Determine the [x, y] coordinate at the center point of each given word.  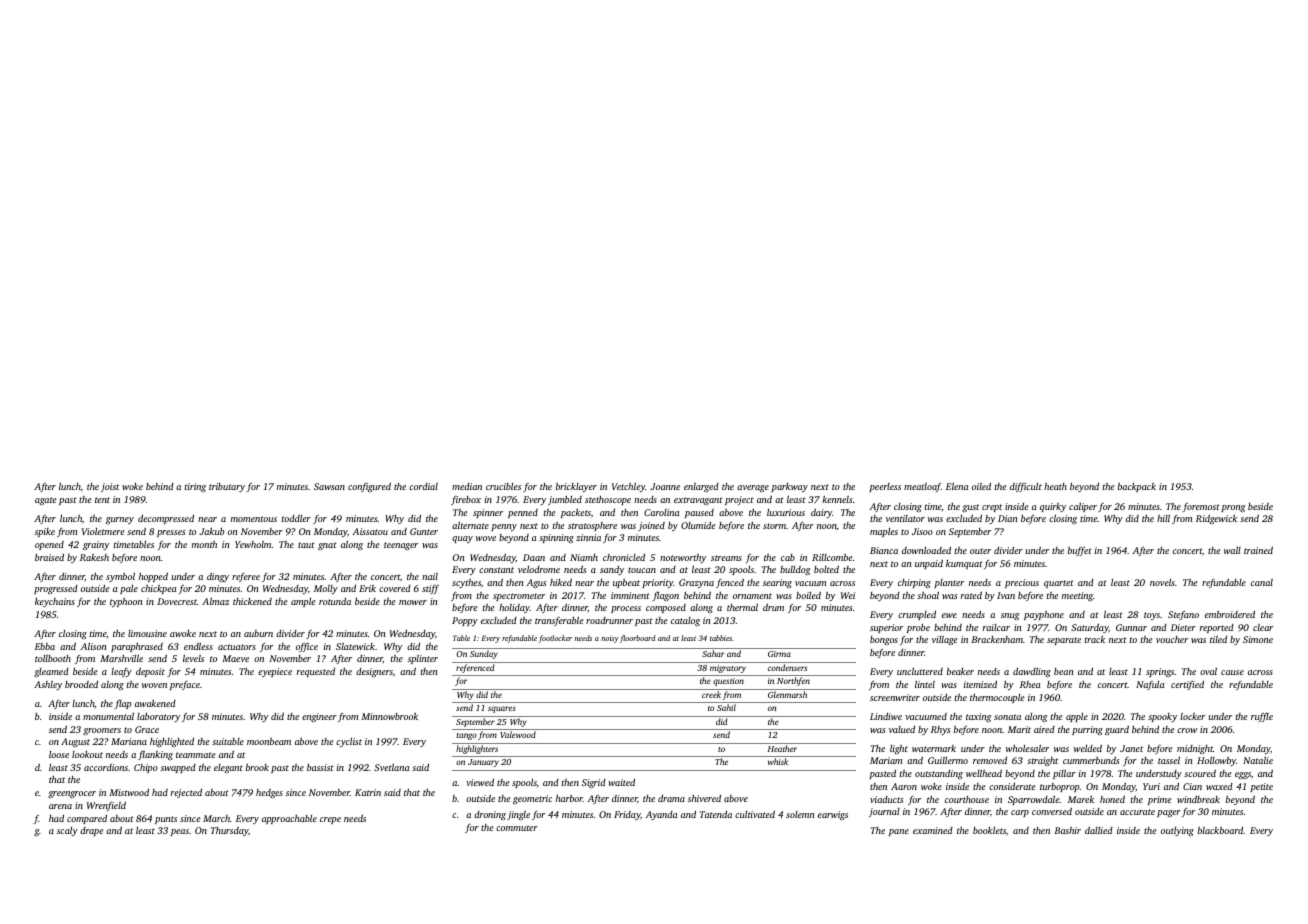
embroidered [1230, 614]
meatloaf [922, 487]
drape [91, 831]
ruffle [1262, 717]
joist [110, 487]
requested [316, 672]
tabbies [721, 638]
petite [1261, 787]
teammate [195, 755]
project [739, 500]
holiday [514, 608]
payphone [1044, 615]
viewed [480, 782]
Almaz [215, 601]
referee [246, 577]
